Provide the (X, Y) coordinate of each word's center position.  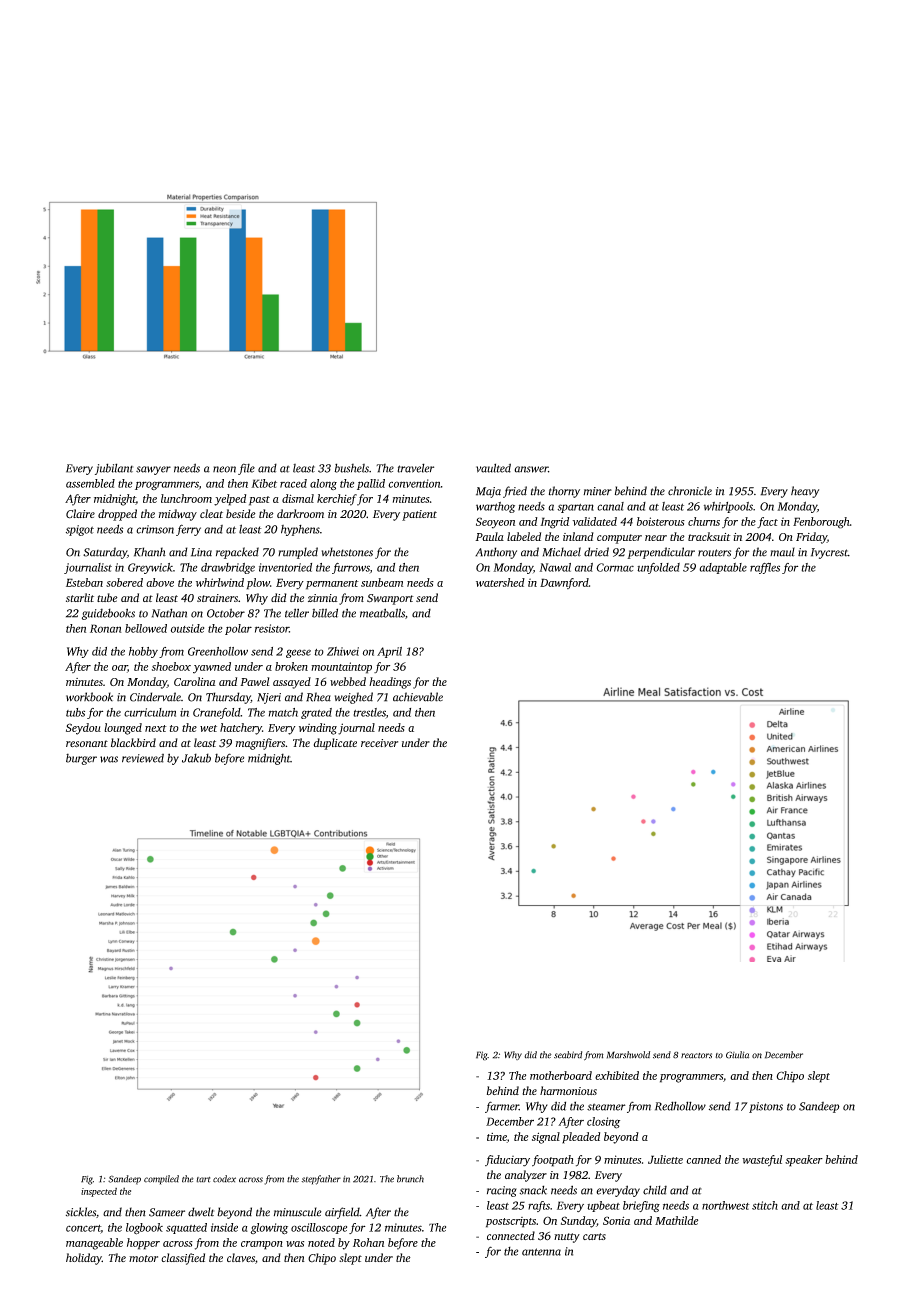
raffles (765, 568)
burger (81, 759)
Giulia (737, 1055)
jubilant (114, 469)
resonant (87, 743)
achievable (418, 697)
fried (515, 492)
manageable (94, 1244)
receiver (379, 743)
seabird (568, 1055)
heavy (805, 492)
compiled (161, 1180)
